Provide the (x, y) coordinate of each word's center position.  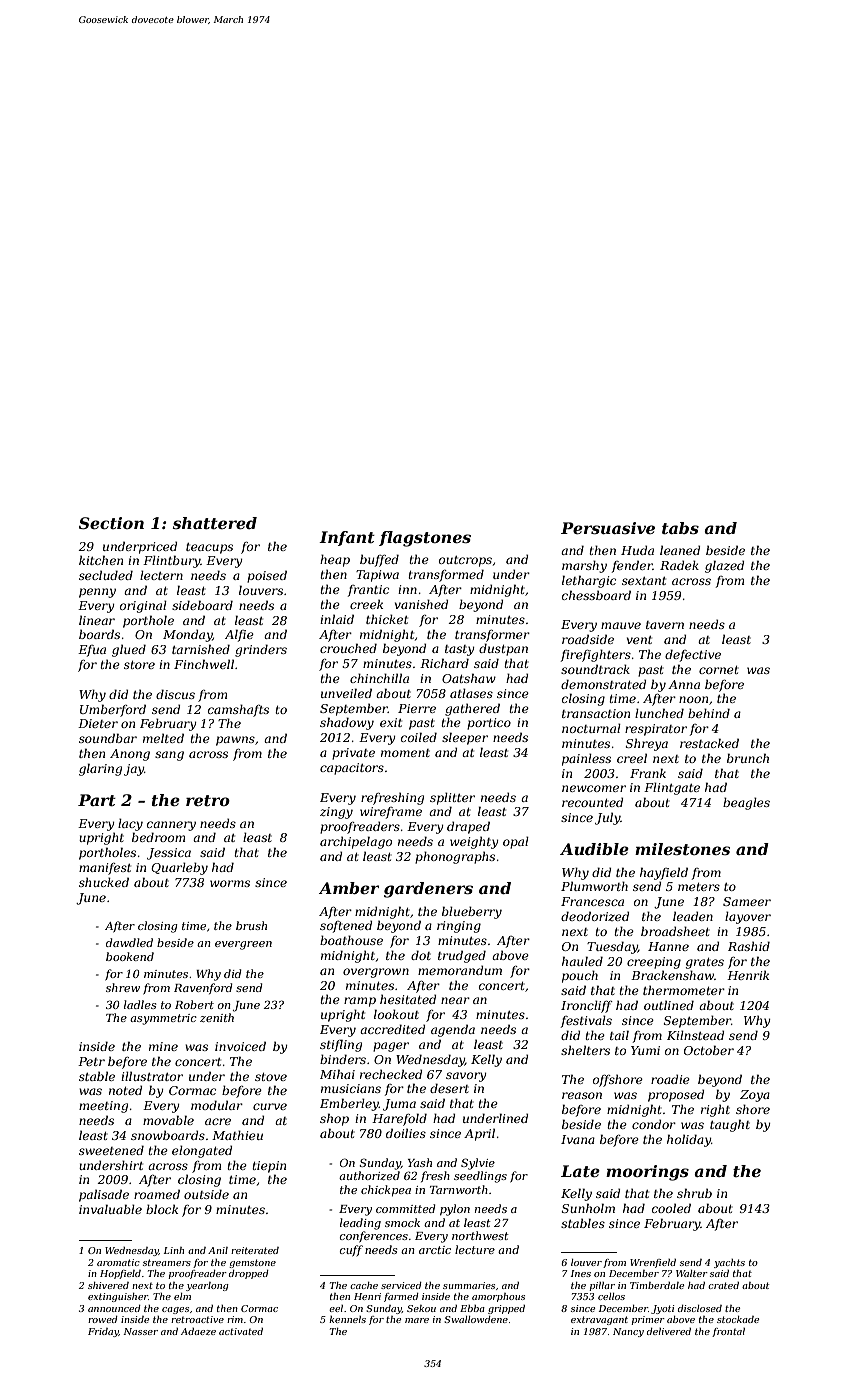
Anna (684, 684)
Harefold (399, 1119)
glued (129, 650)
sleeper (465, 738)
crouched (348, 648)
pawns (235, 741)
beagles (746, 803)
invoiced (240, 1046)
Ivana (578, 1139)
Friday (103, 1332)
